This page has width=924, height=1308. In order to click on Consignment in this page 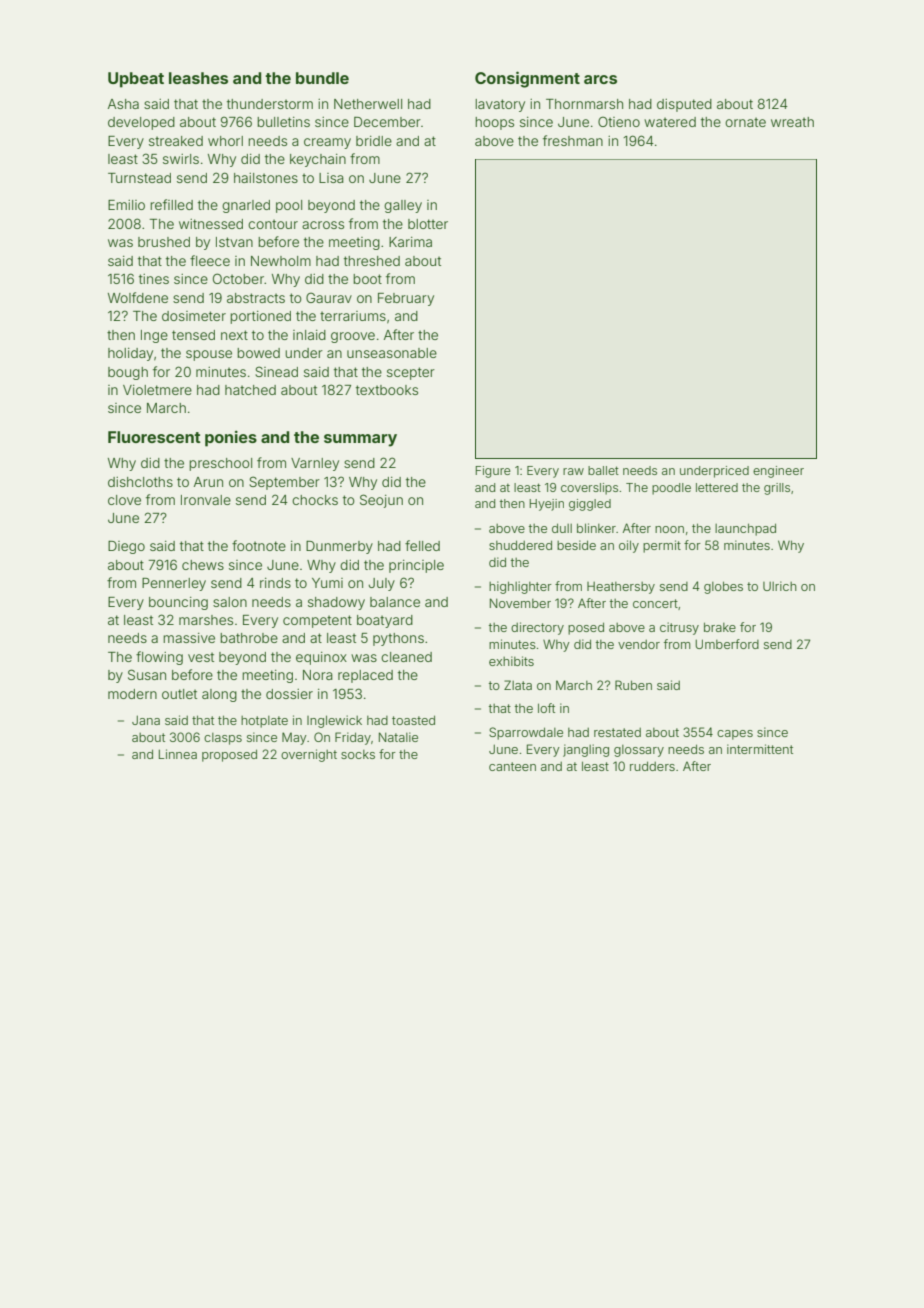, I will do `click(527, 79)`.
